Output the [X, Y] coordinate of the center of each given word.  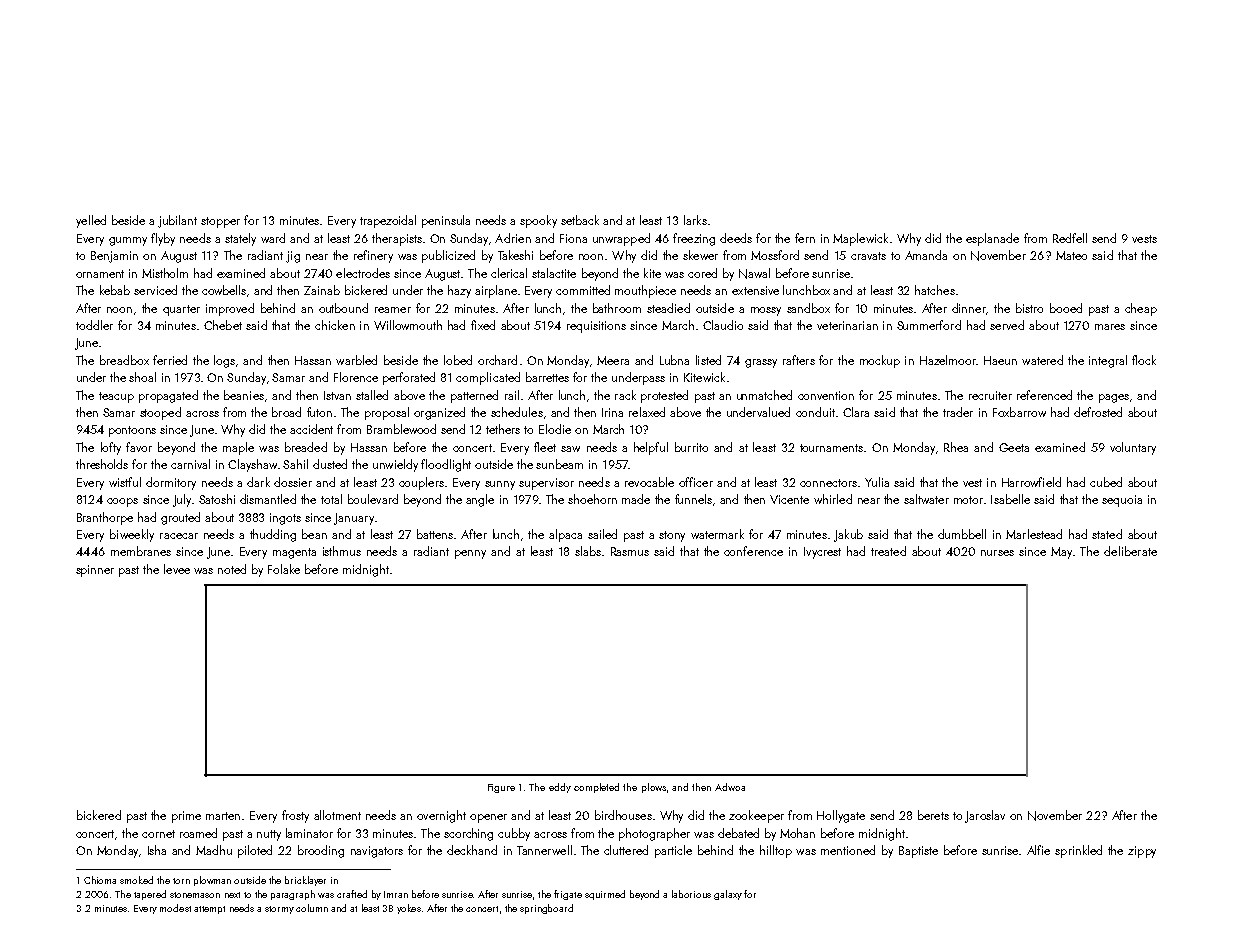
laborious [691, 894]
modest [175, 908]
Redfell [1070, 238]
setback [580, 220]
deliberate [1130, 551]
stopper [220, 222]
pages [1114, 398]
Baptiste [918, 852]
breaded [306, 447]
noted [232, 569]
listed [708, 360]
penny [470, 554]
